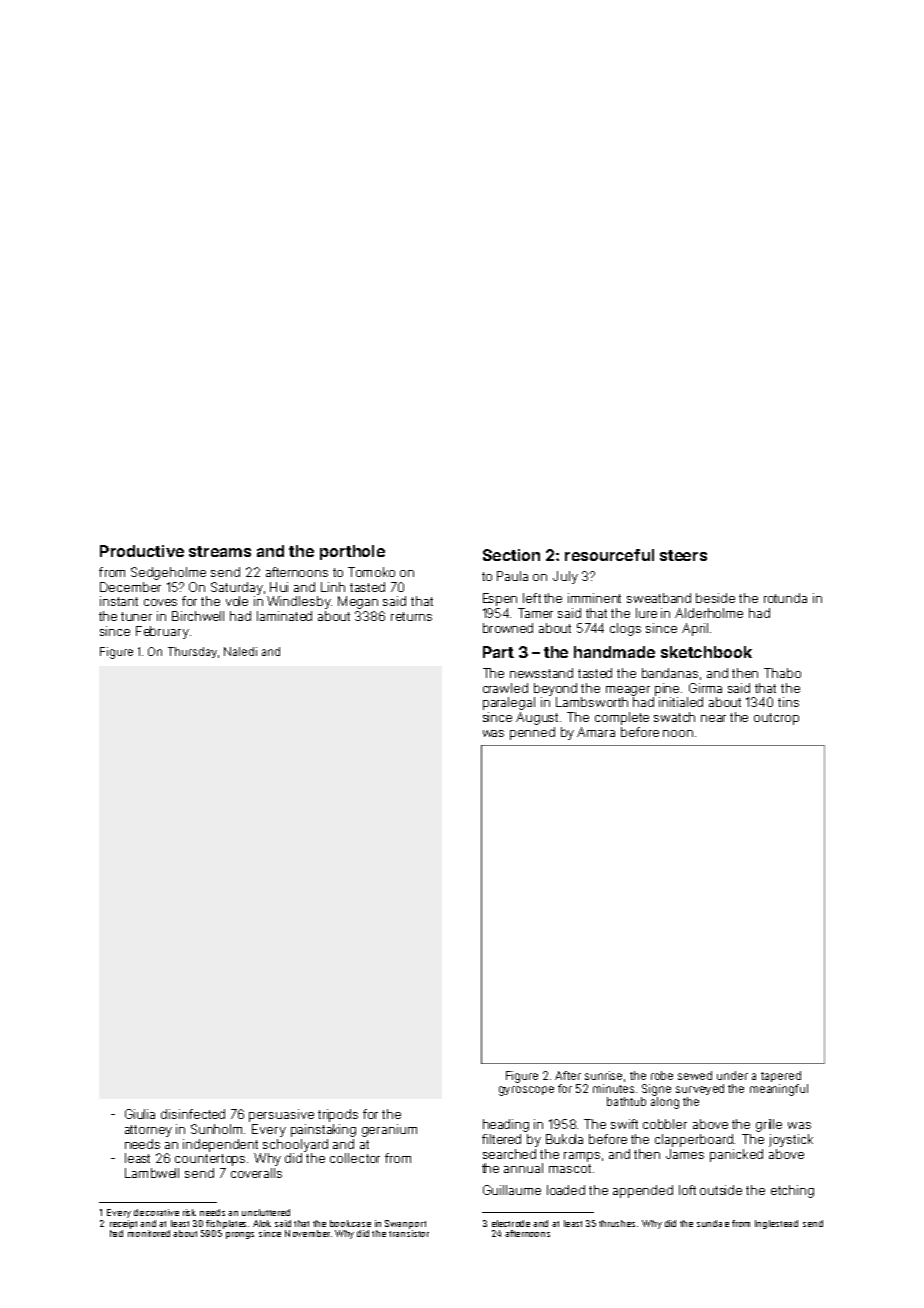 The width and height of the screenshot is (924, 1308). I want to click on penned, so click(532, 733).
